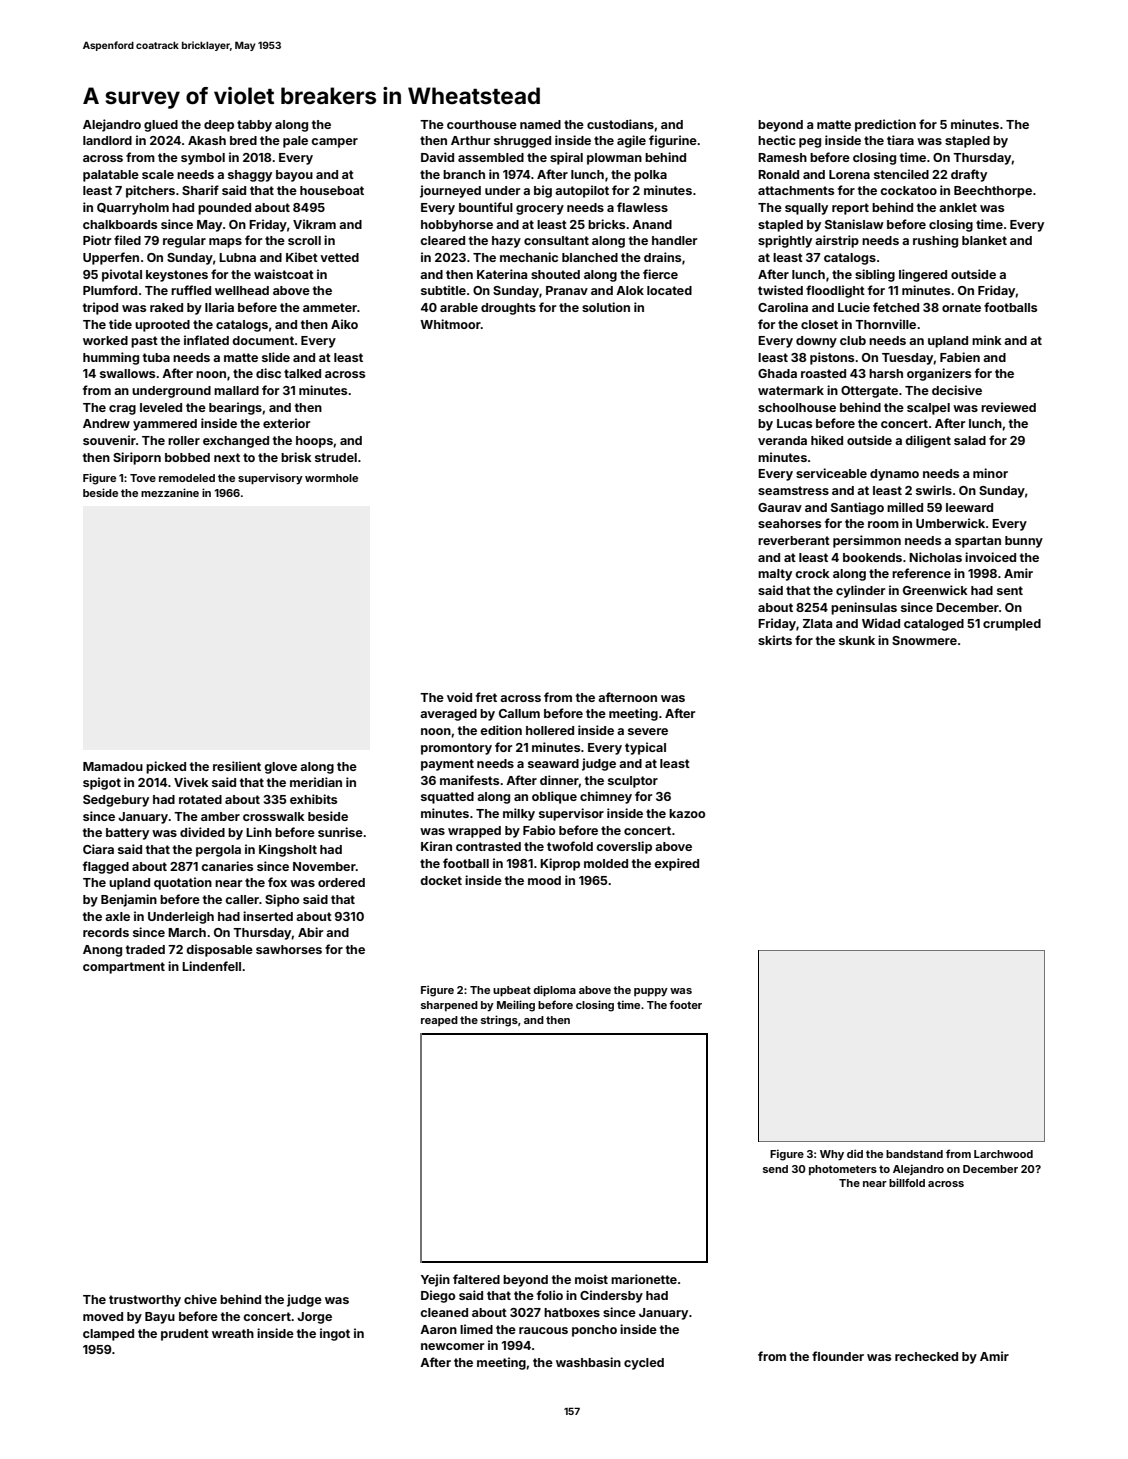  I want to click on send, so click(775, 1169).
